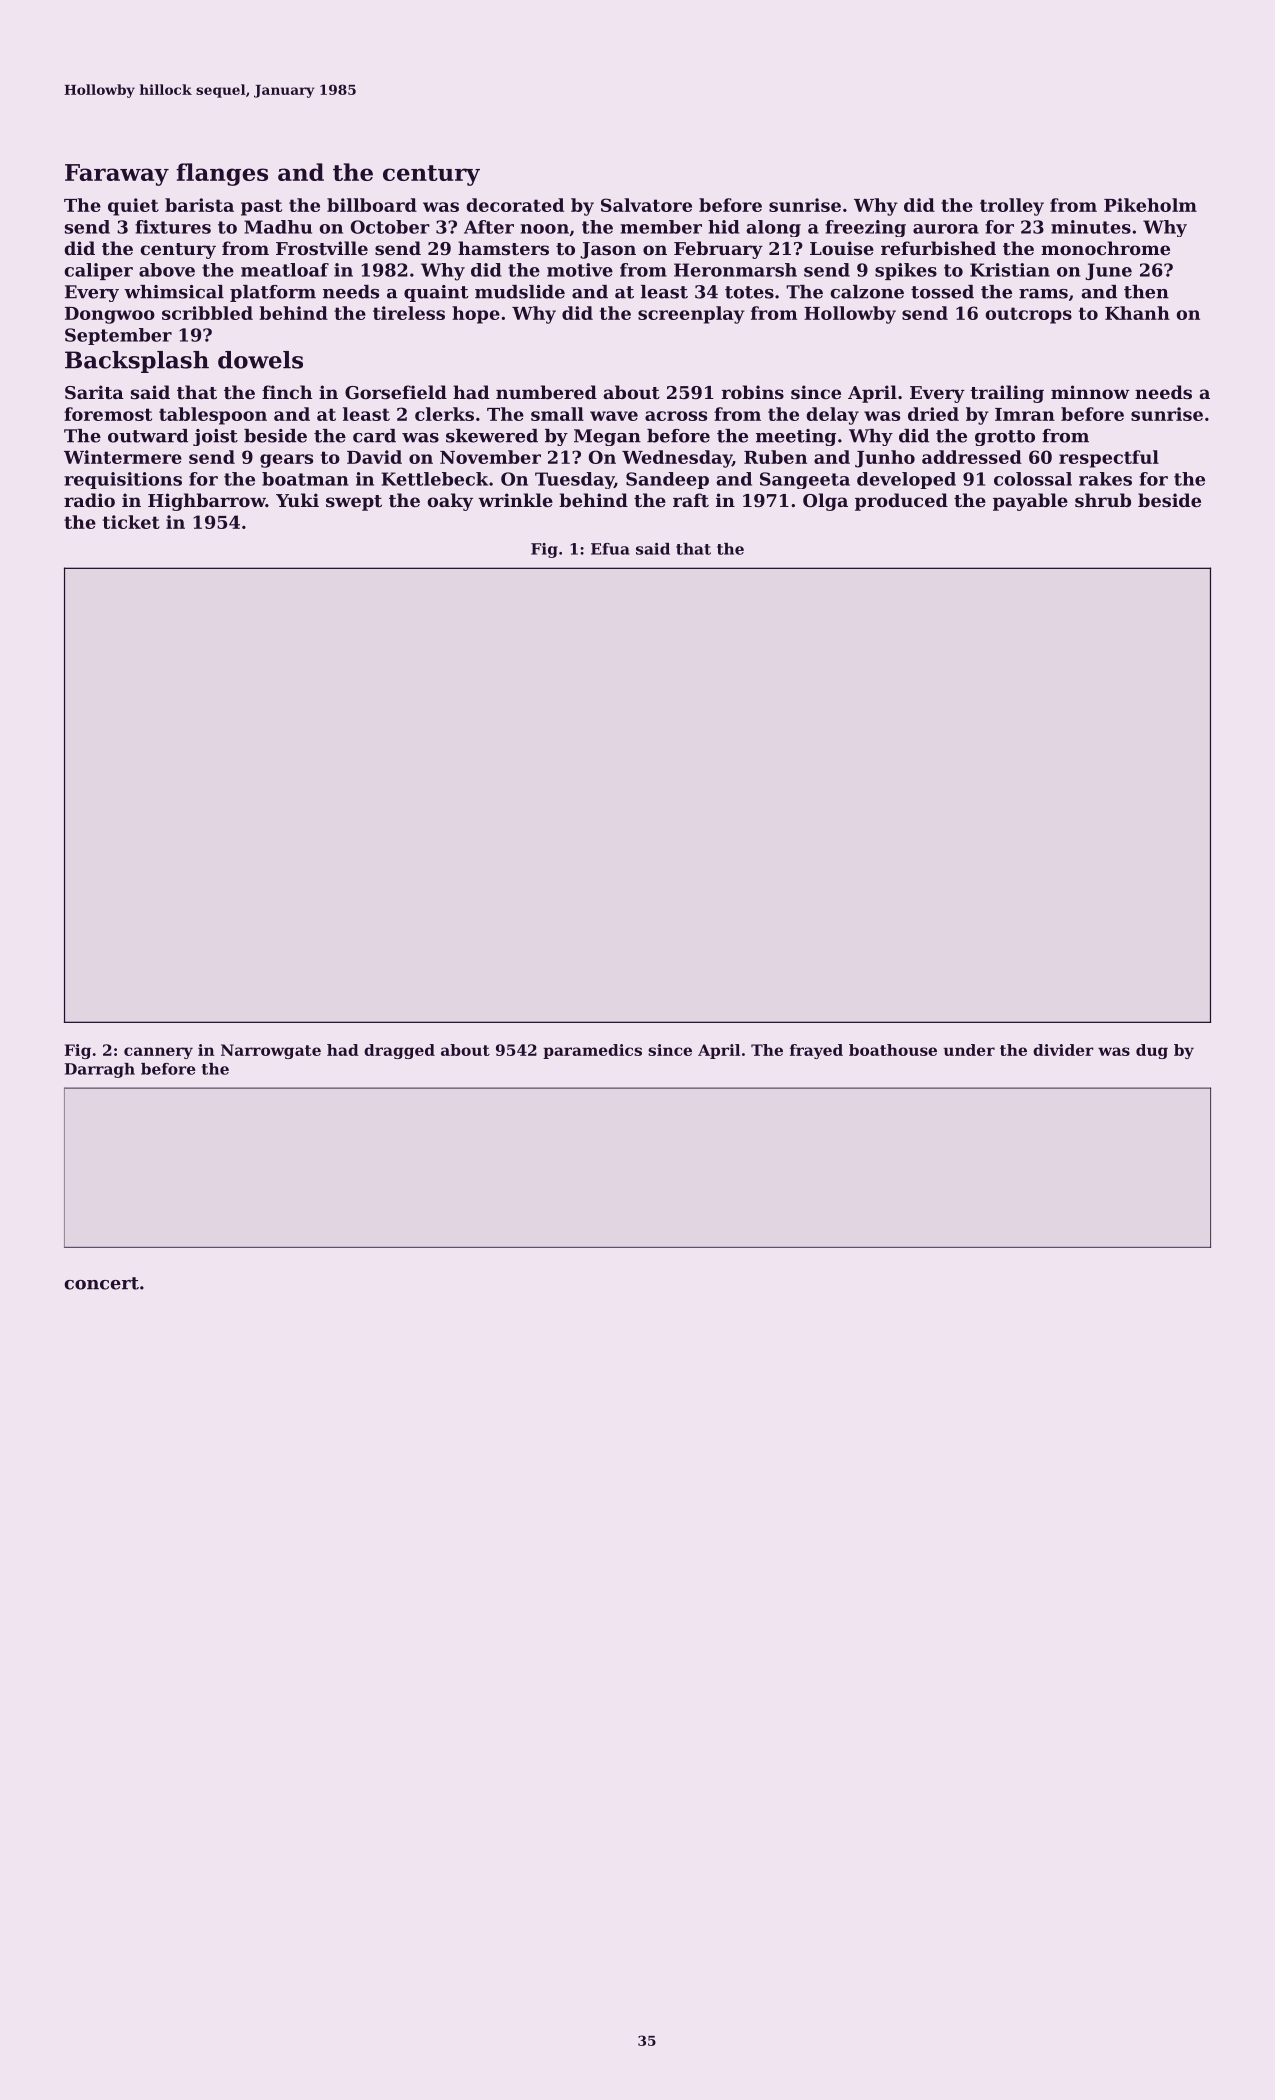 The height and width of the page is (2100, 1275). Describe the element at coordinates (646, 205) in the page. I see `Salvatore` at that location.
